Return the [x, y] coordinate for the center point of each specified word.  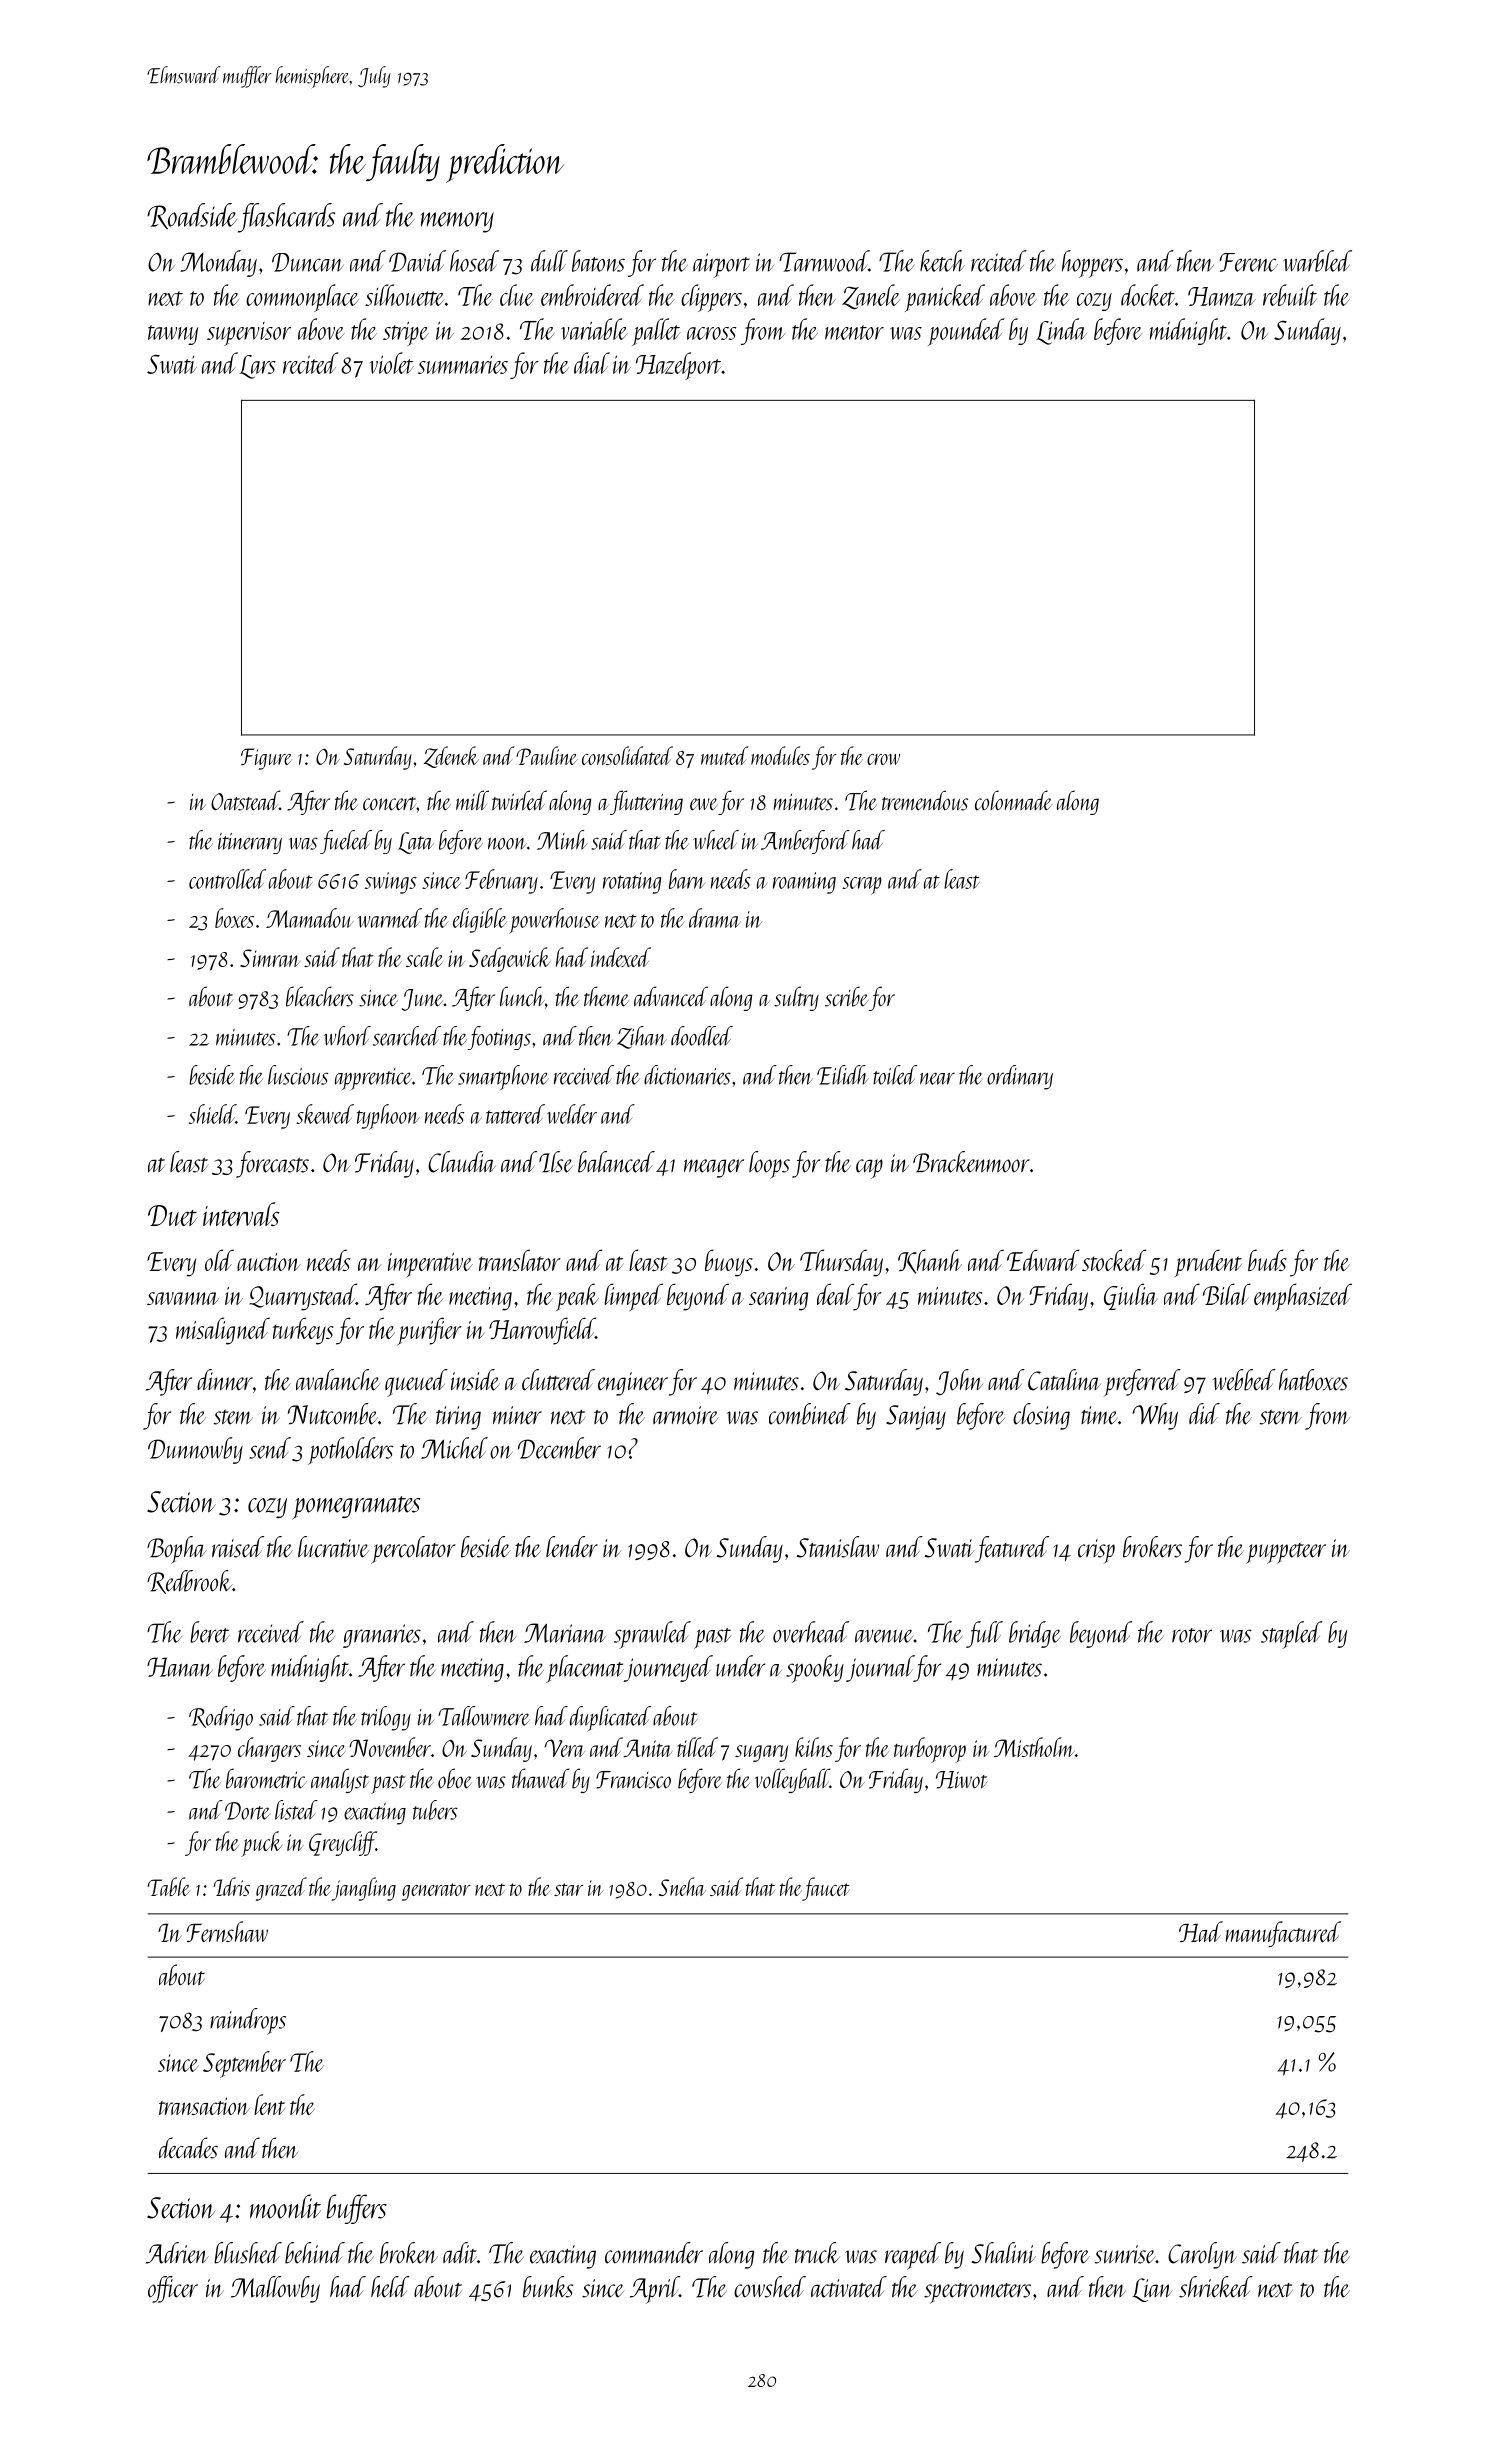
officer [173, 2289]
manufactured [1283, 1934]
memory [457, 222]
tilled [697, 1747]
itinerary [250, 843]
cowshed [770, 2287]
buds [1267, 1260]
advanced [671, 996]
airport [721, 265]
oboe [455, 1778]
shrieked [1216, 2287]
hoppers [1092, 264]
